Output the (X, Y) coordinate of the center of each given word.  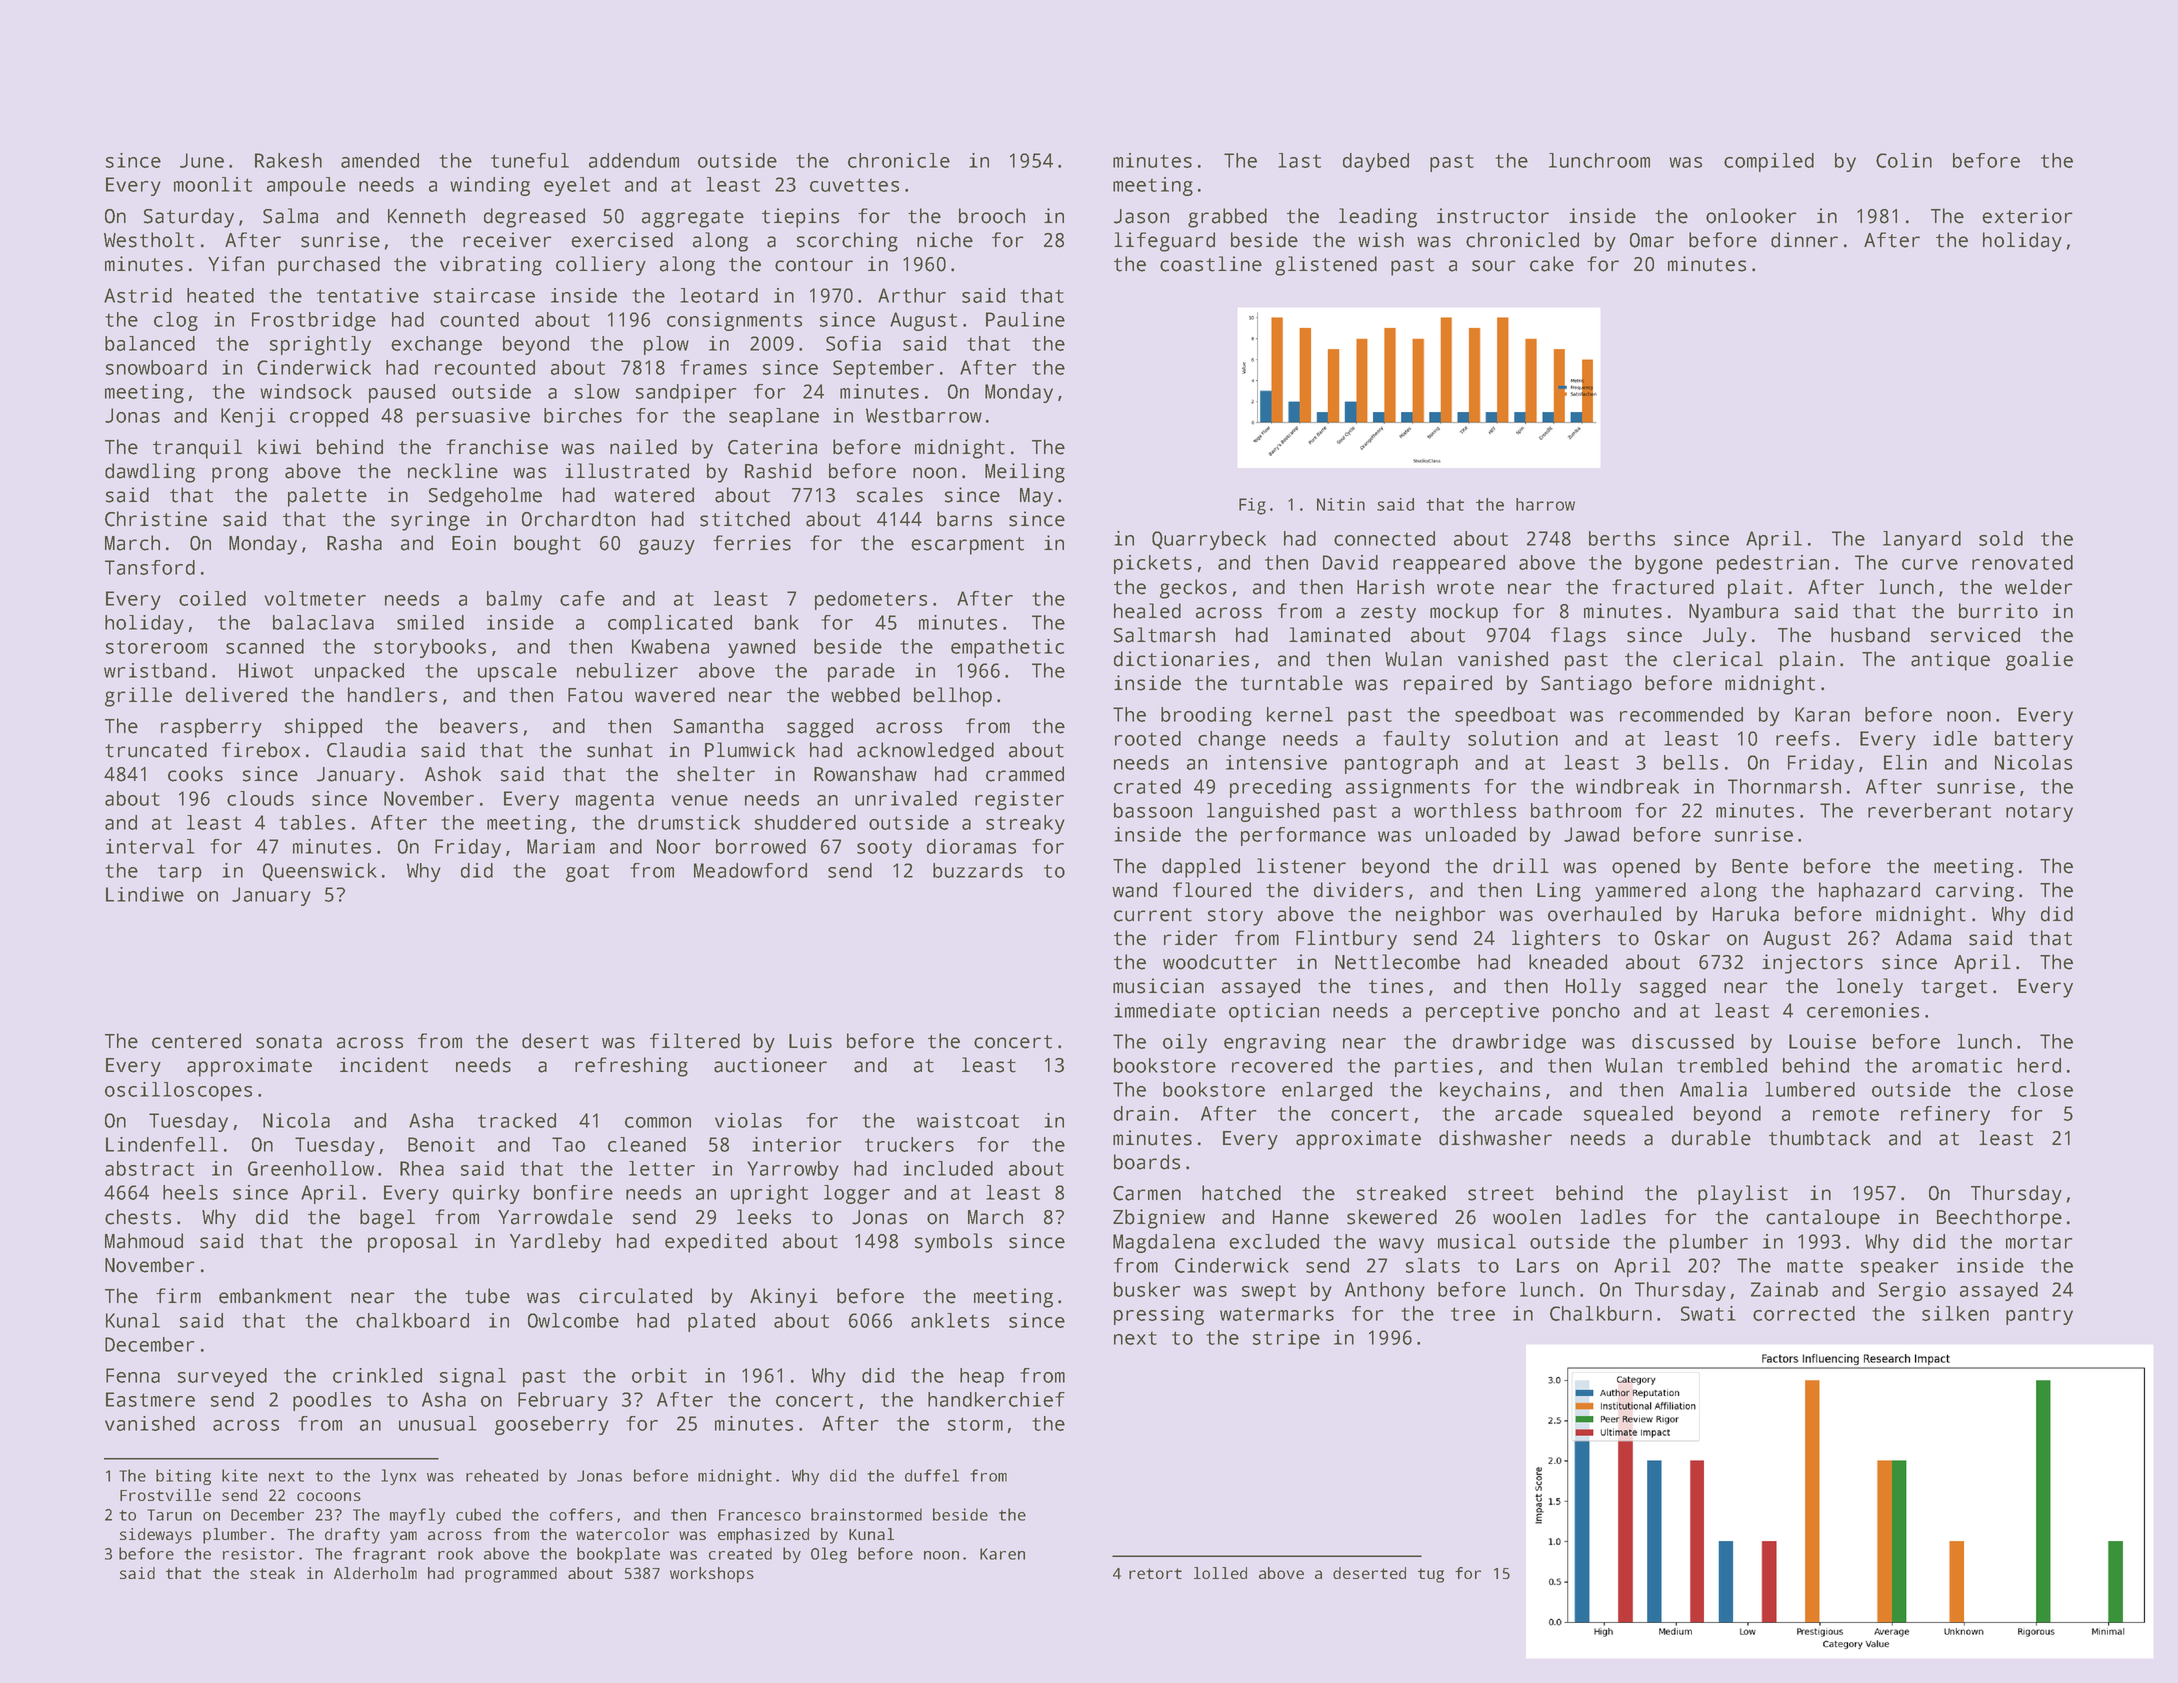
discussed (1683, 1041)
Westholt (149, 240)
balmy (514, 600)
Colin (1904, 160)
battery (2034, 740)
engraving (1275, 1043)
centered (196, 1041)
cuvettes (854, 185)
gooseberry (552, 1425)
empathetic (1007, 648)
